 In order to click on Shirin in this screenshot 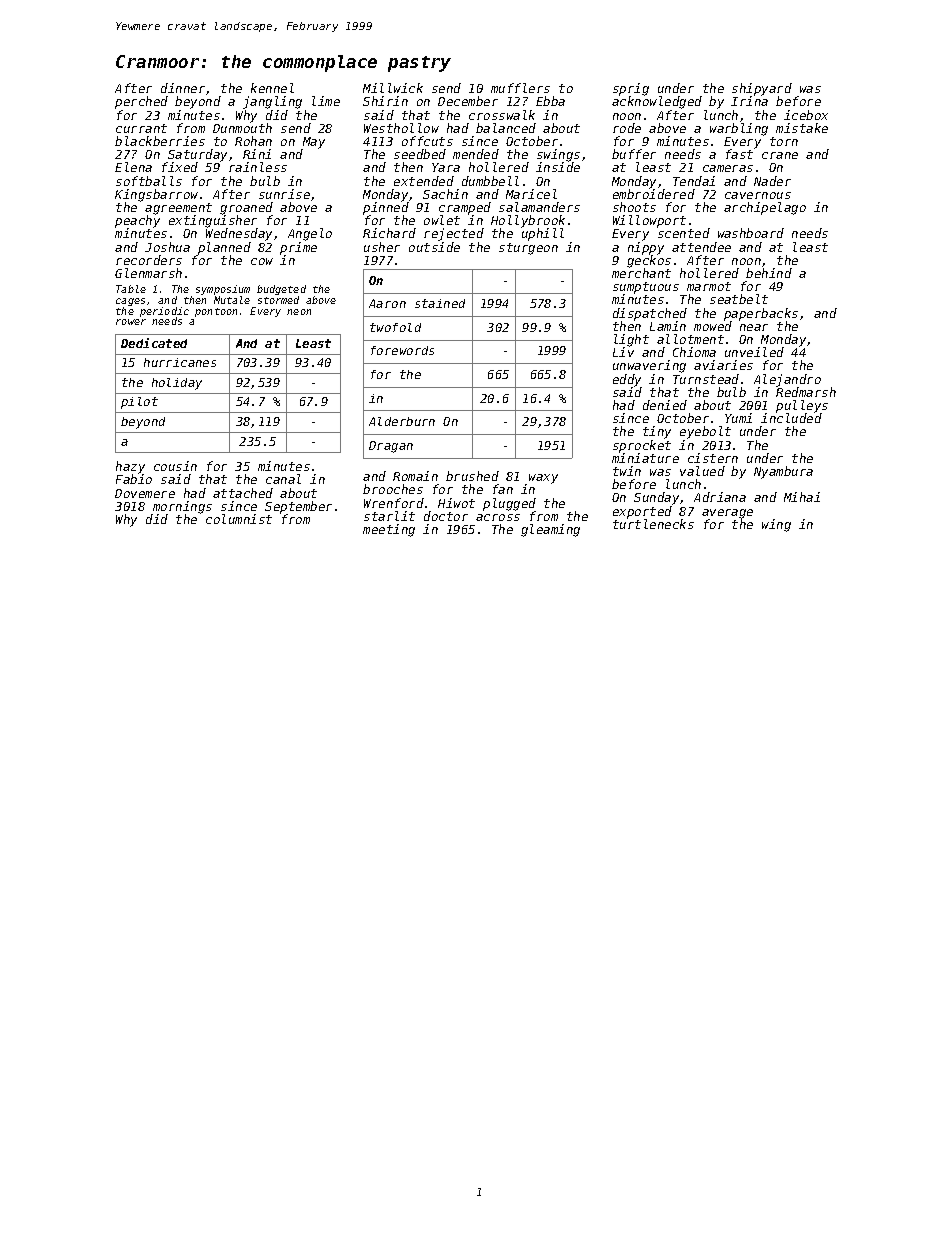, I will do `click(385, 101)`.
